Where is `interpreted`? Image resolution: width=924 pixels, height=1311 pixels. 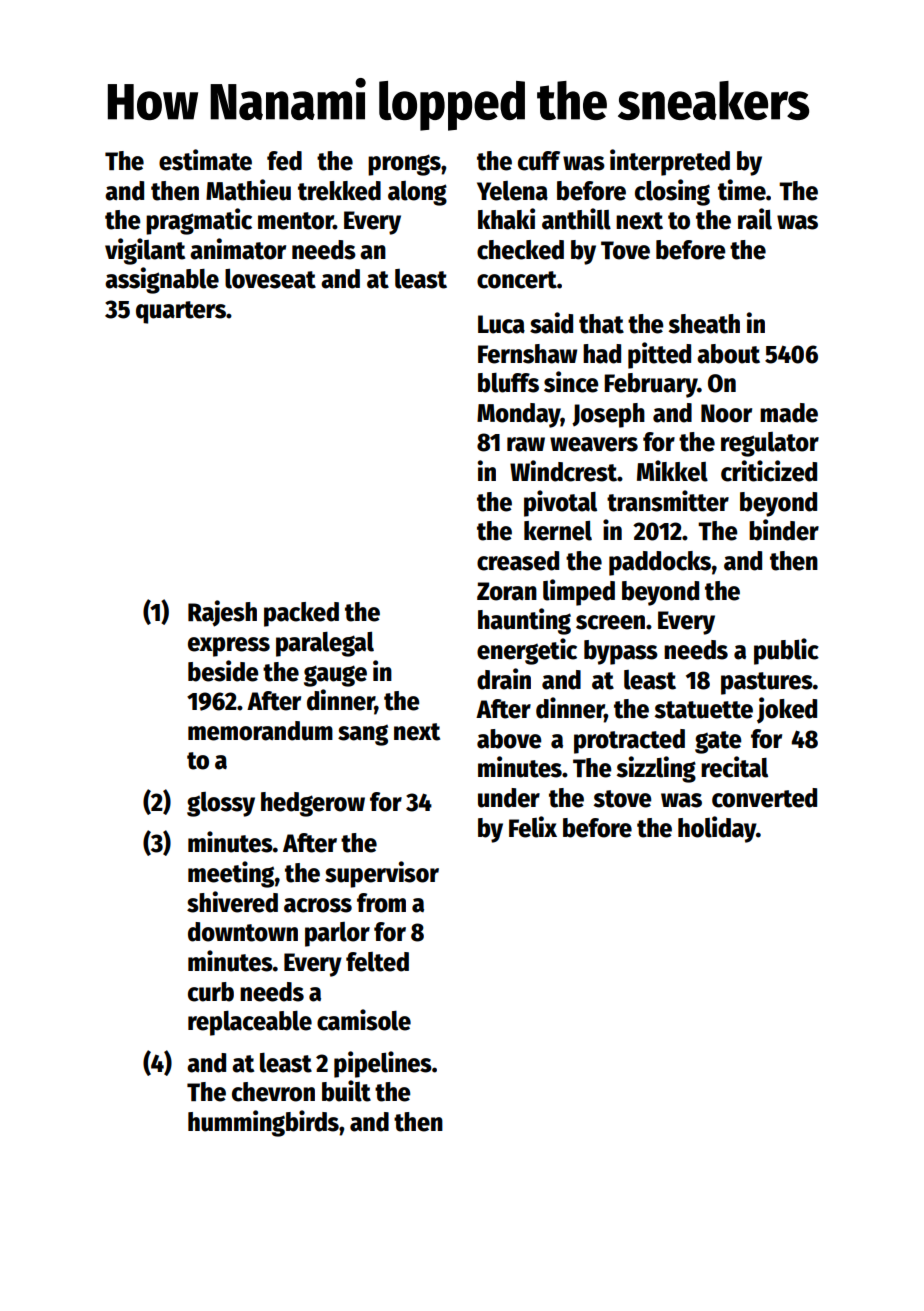 interpreted is located at coordinates (670, 162).
